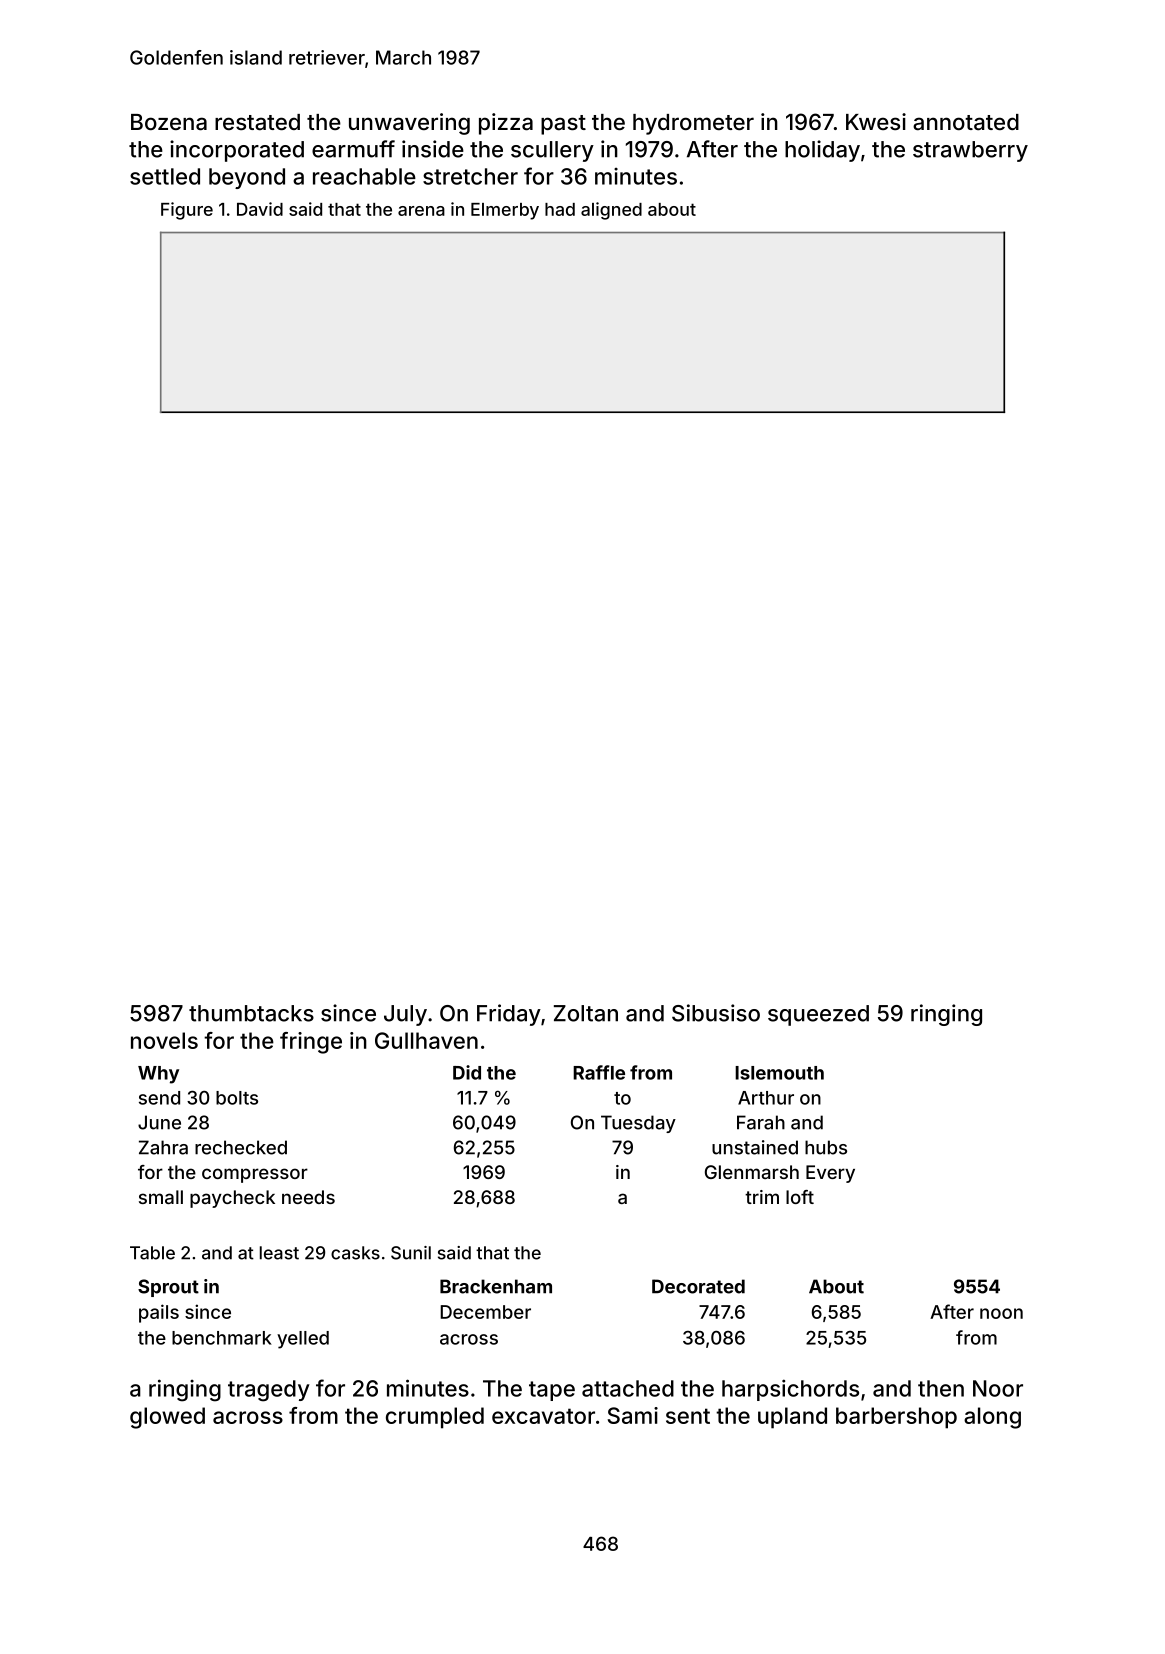  I want to click on aligned, so click(611, 211).
